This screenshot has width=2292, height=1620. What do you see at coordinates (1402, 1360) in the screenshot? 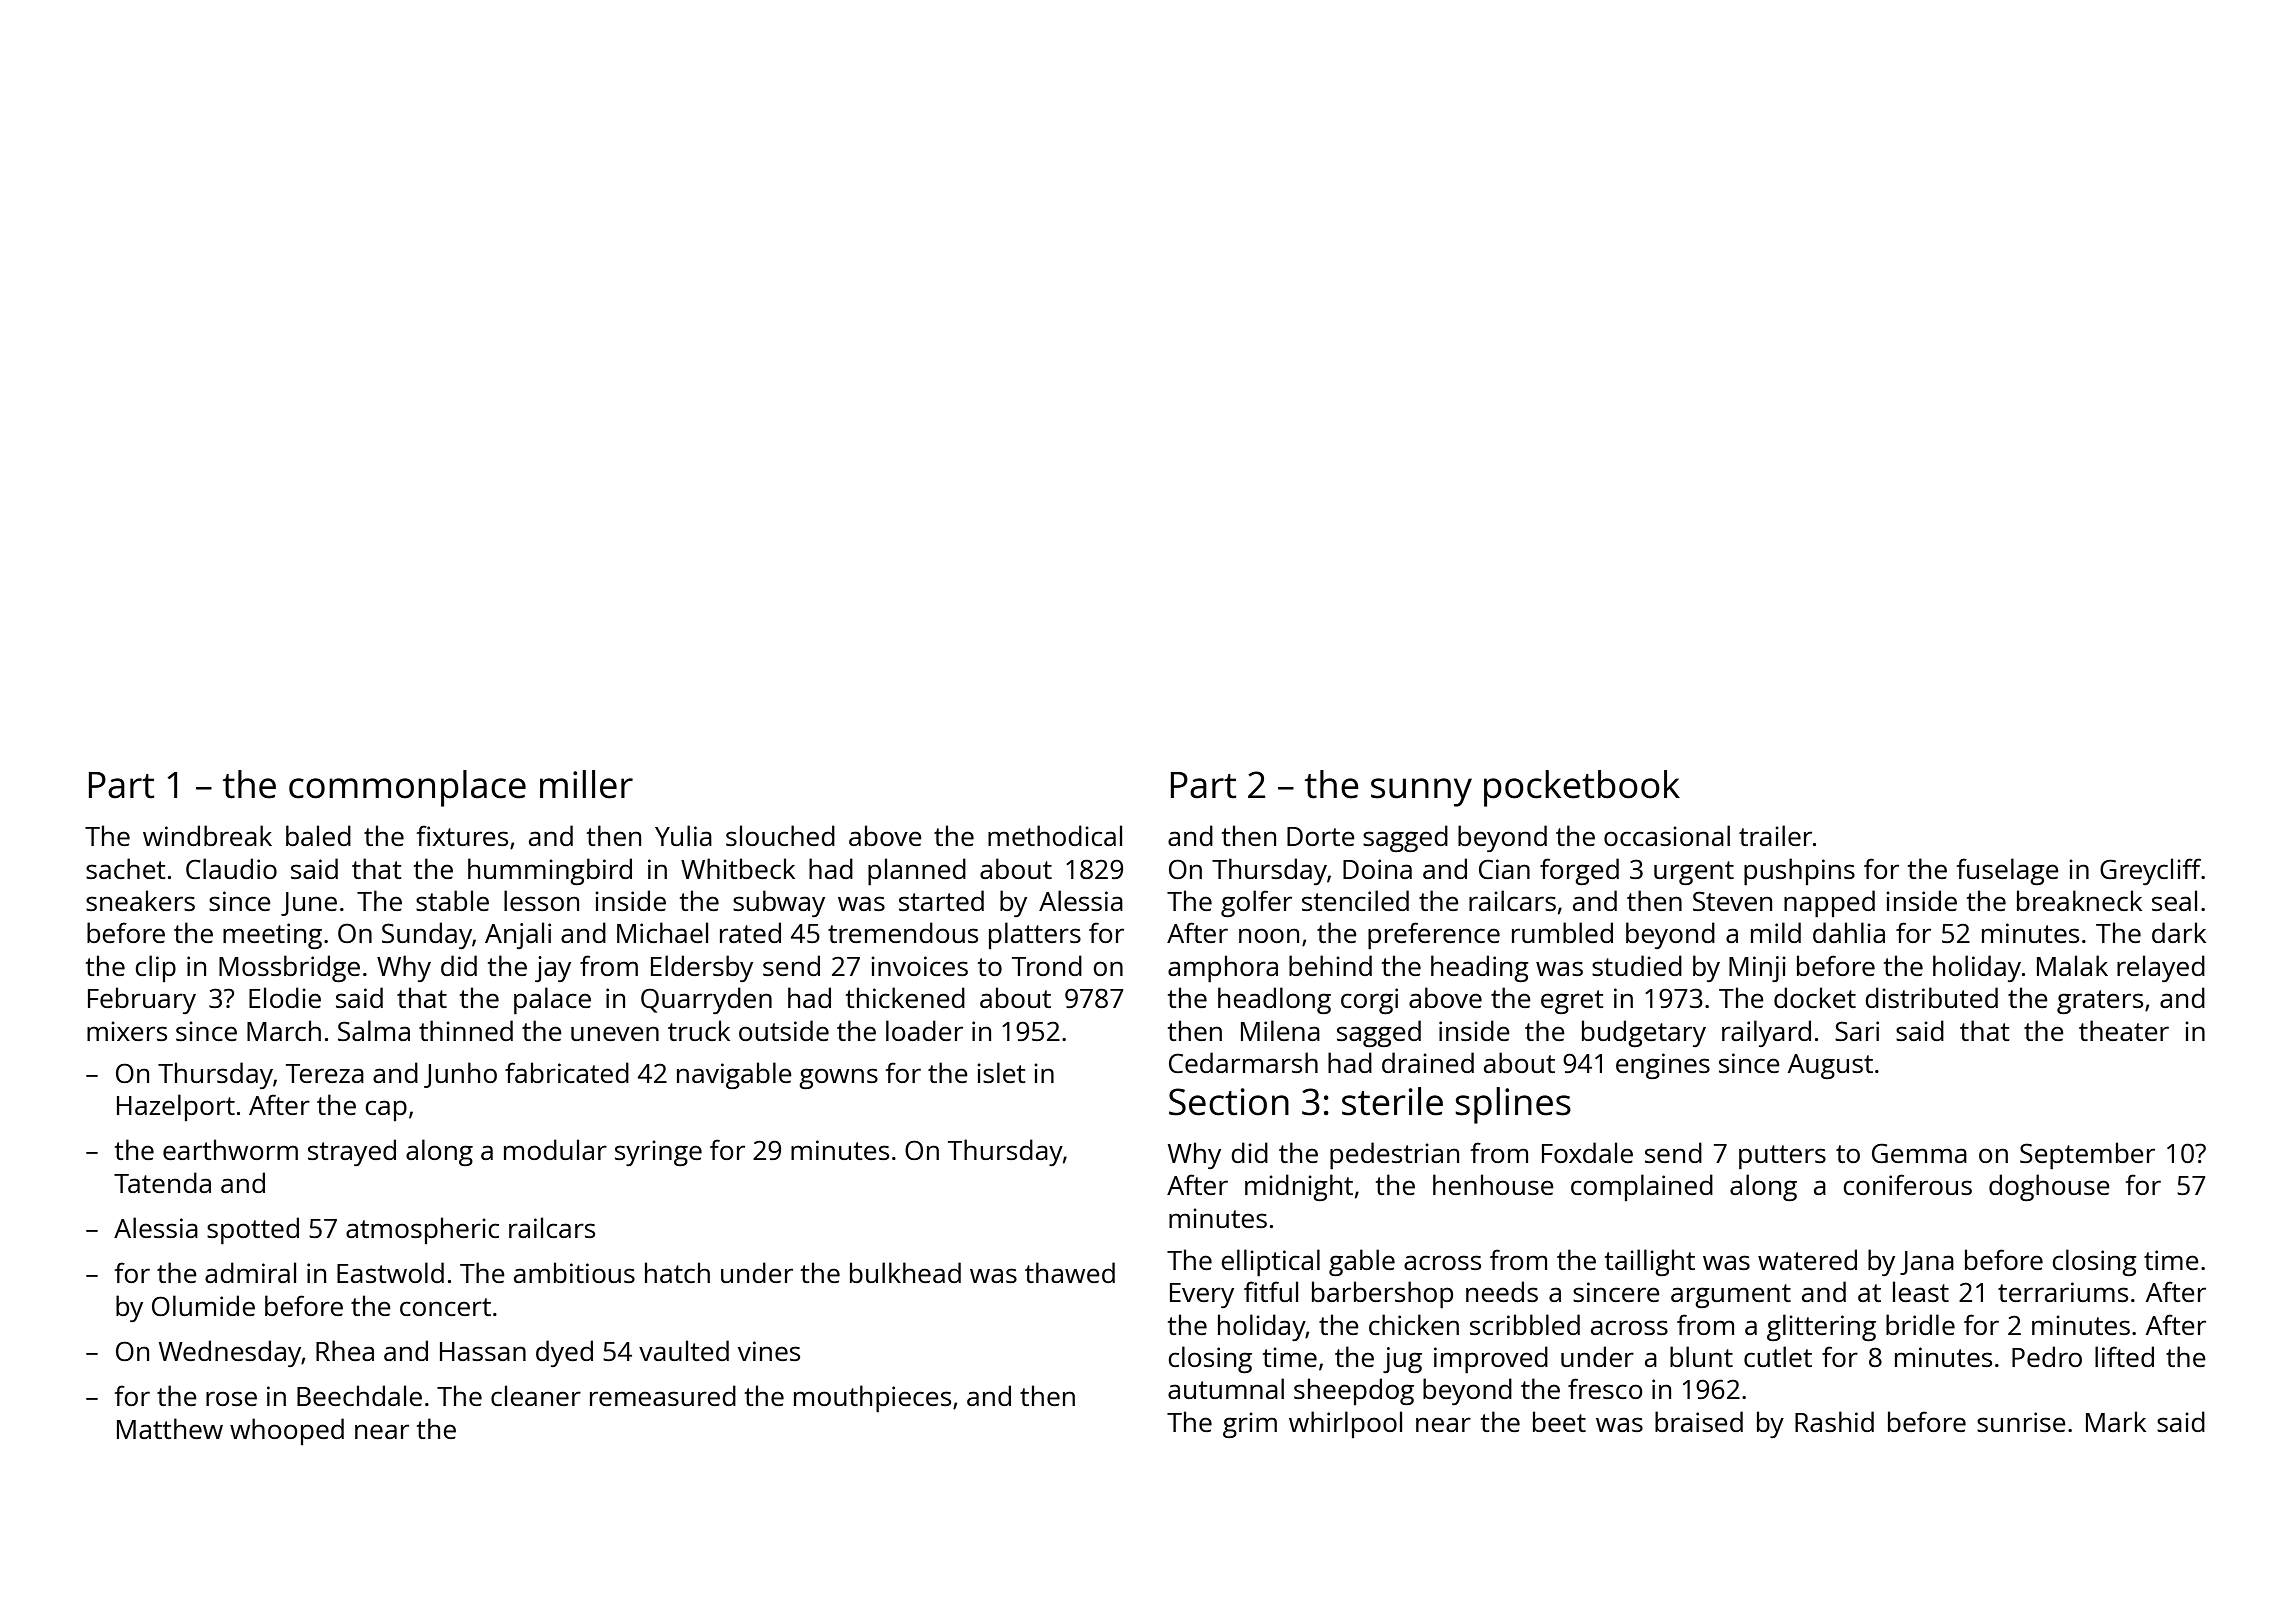
I see `jug` at bounding box center [1402, 1360].
